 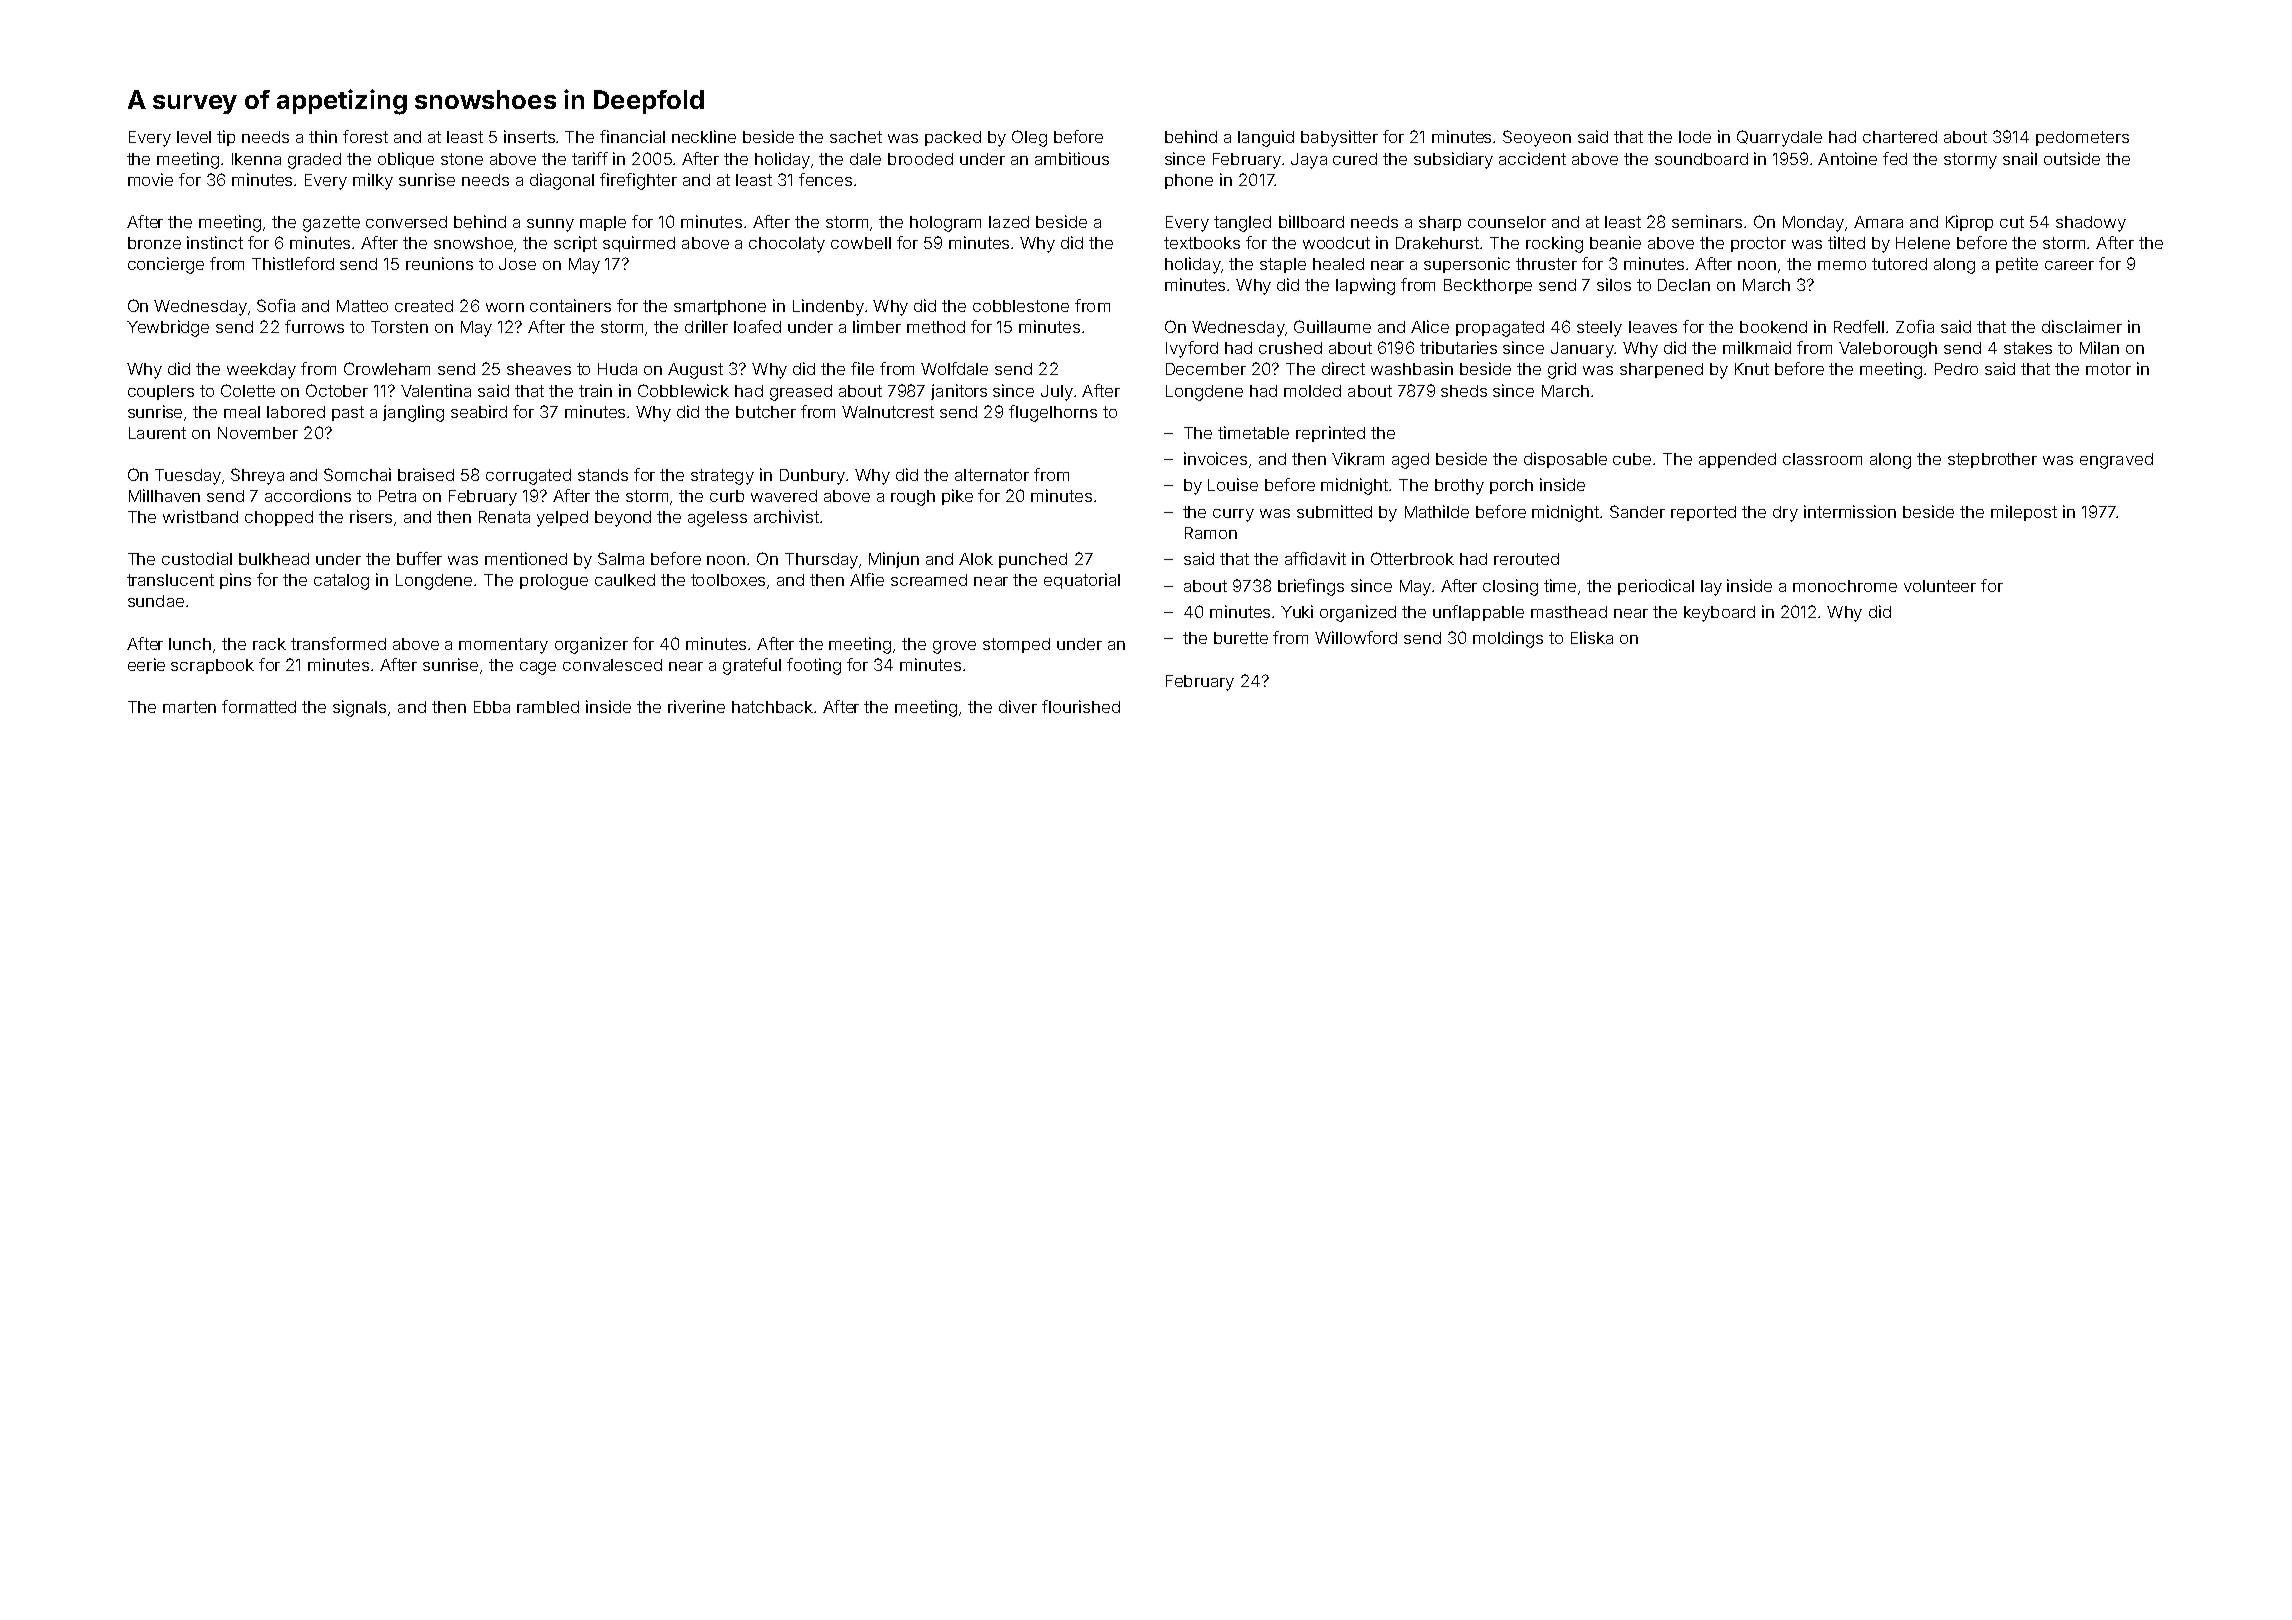 I want to click on disclaimer, so click(x=2082, y=326).
